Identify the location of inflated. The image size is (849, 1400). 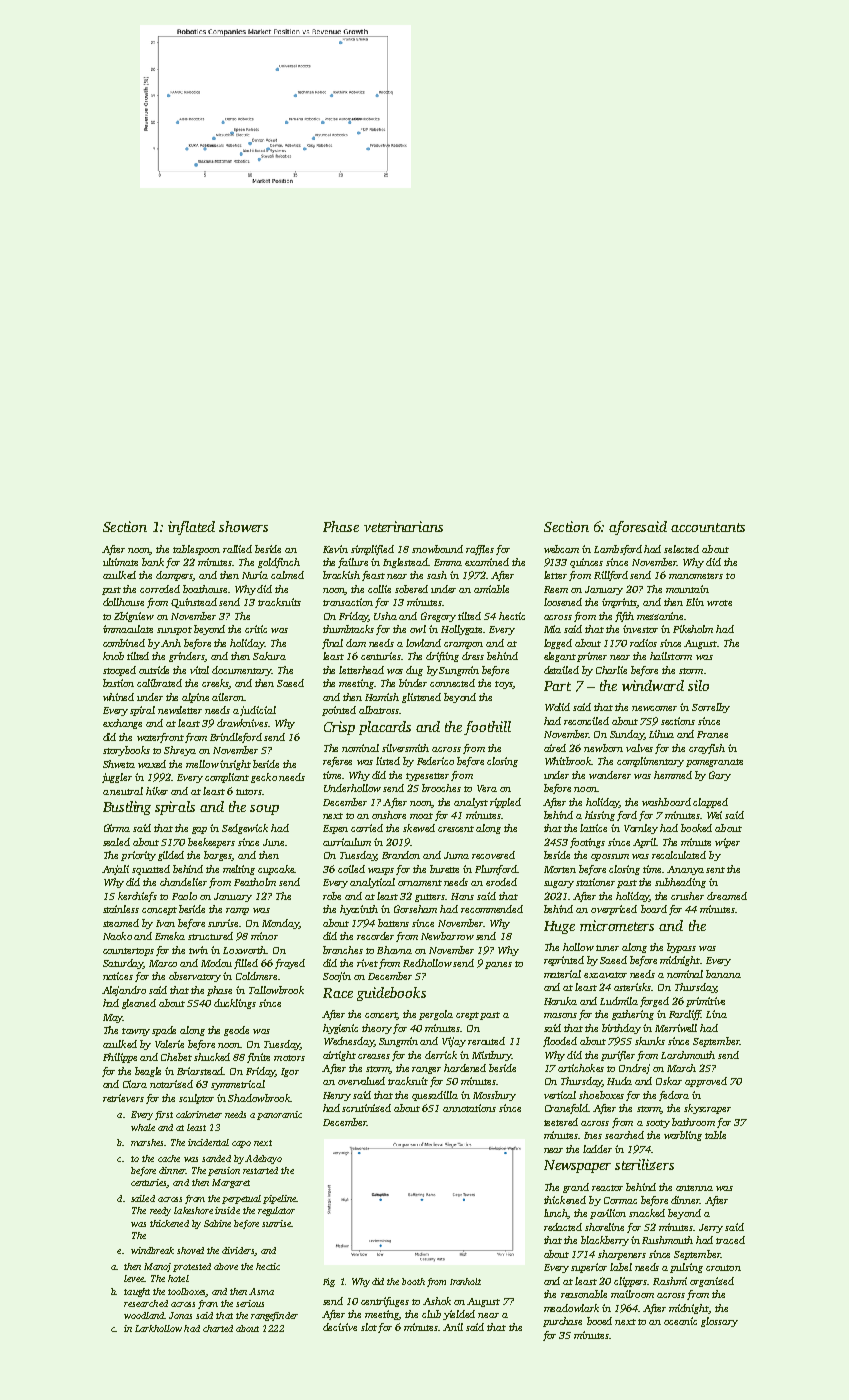
(191, 528).
